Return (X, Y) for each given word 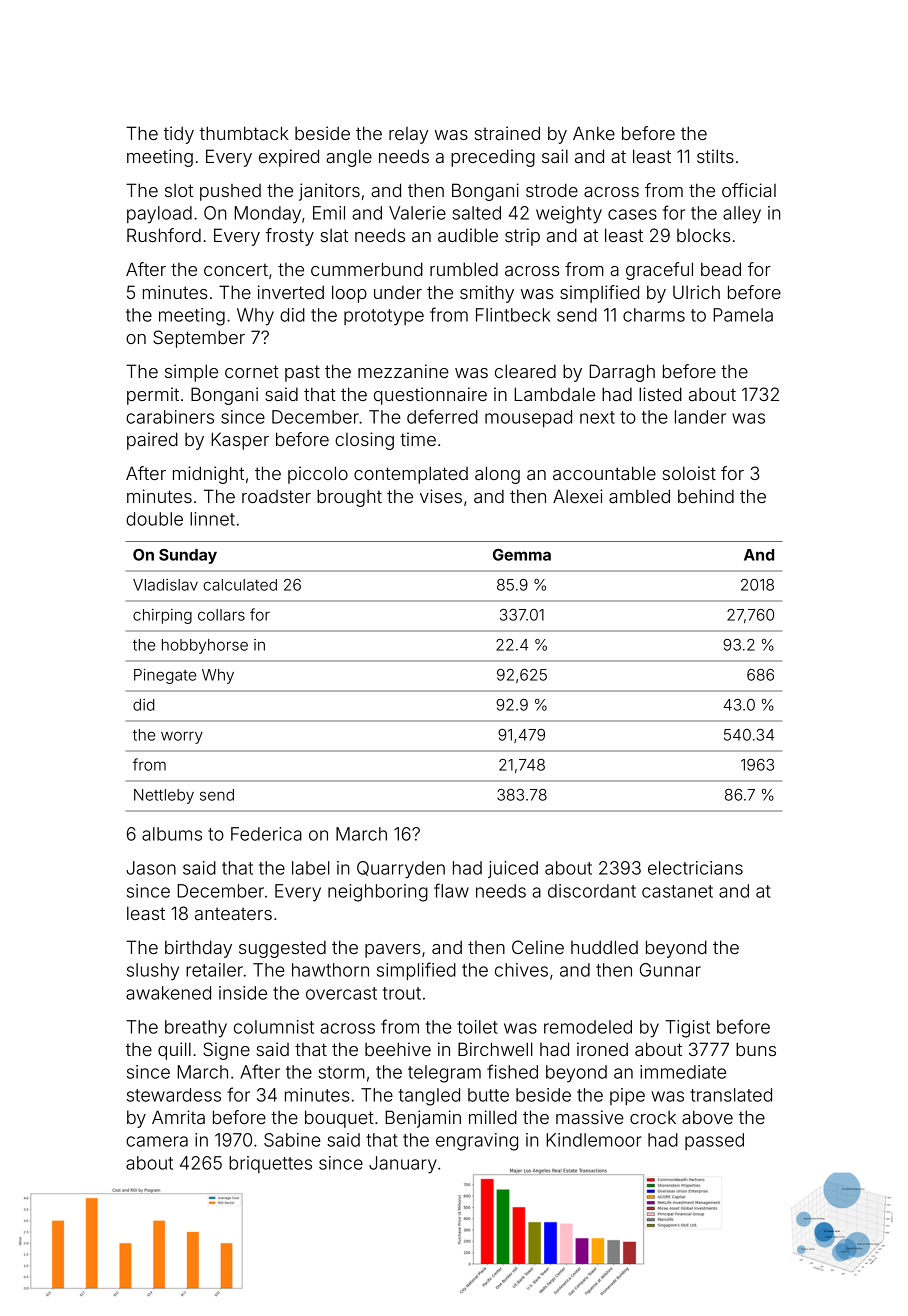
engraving (477, 1142)
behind (706, 496)
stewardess (174, 1095)
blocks (704, 235)
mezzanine (403, 371)
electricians (695, 868)
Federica (266, 834)
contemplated (411, 475)
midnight (208, 475)
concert (236, 269)
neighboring (378, 893)
